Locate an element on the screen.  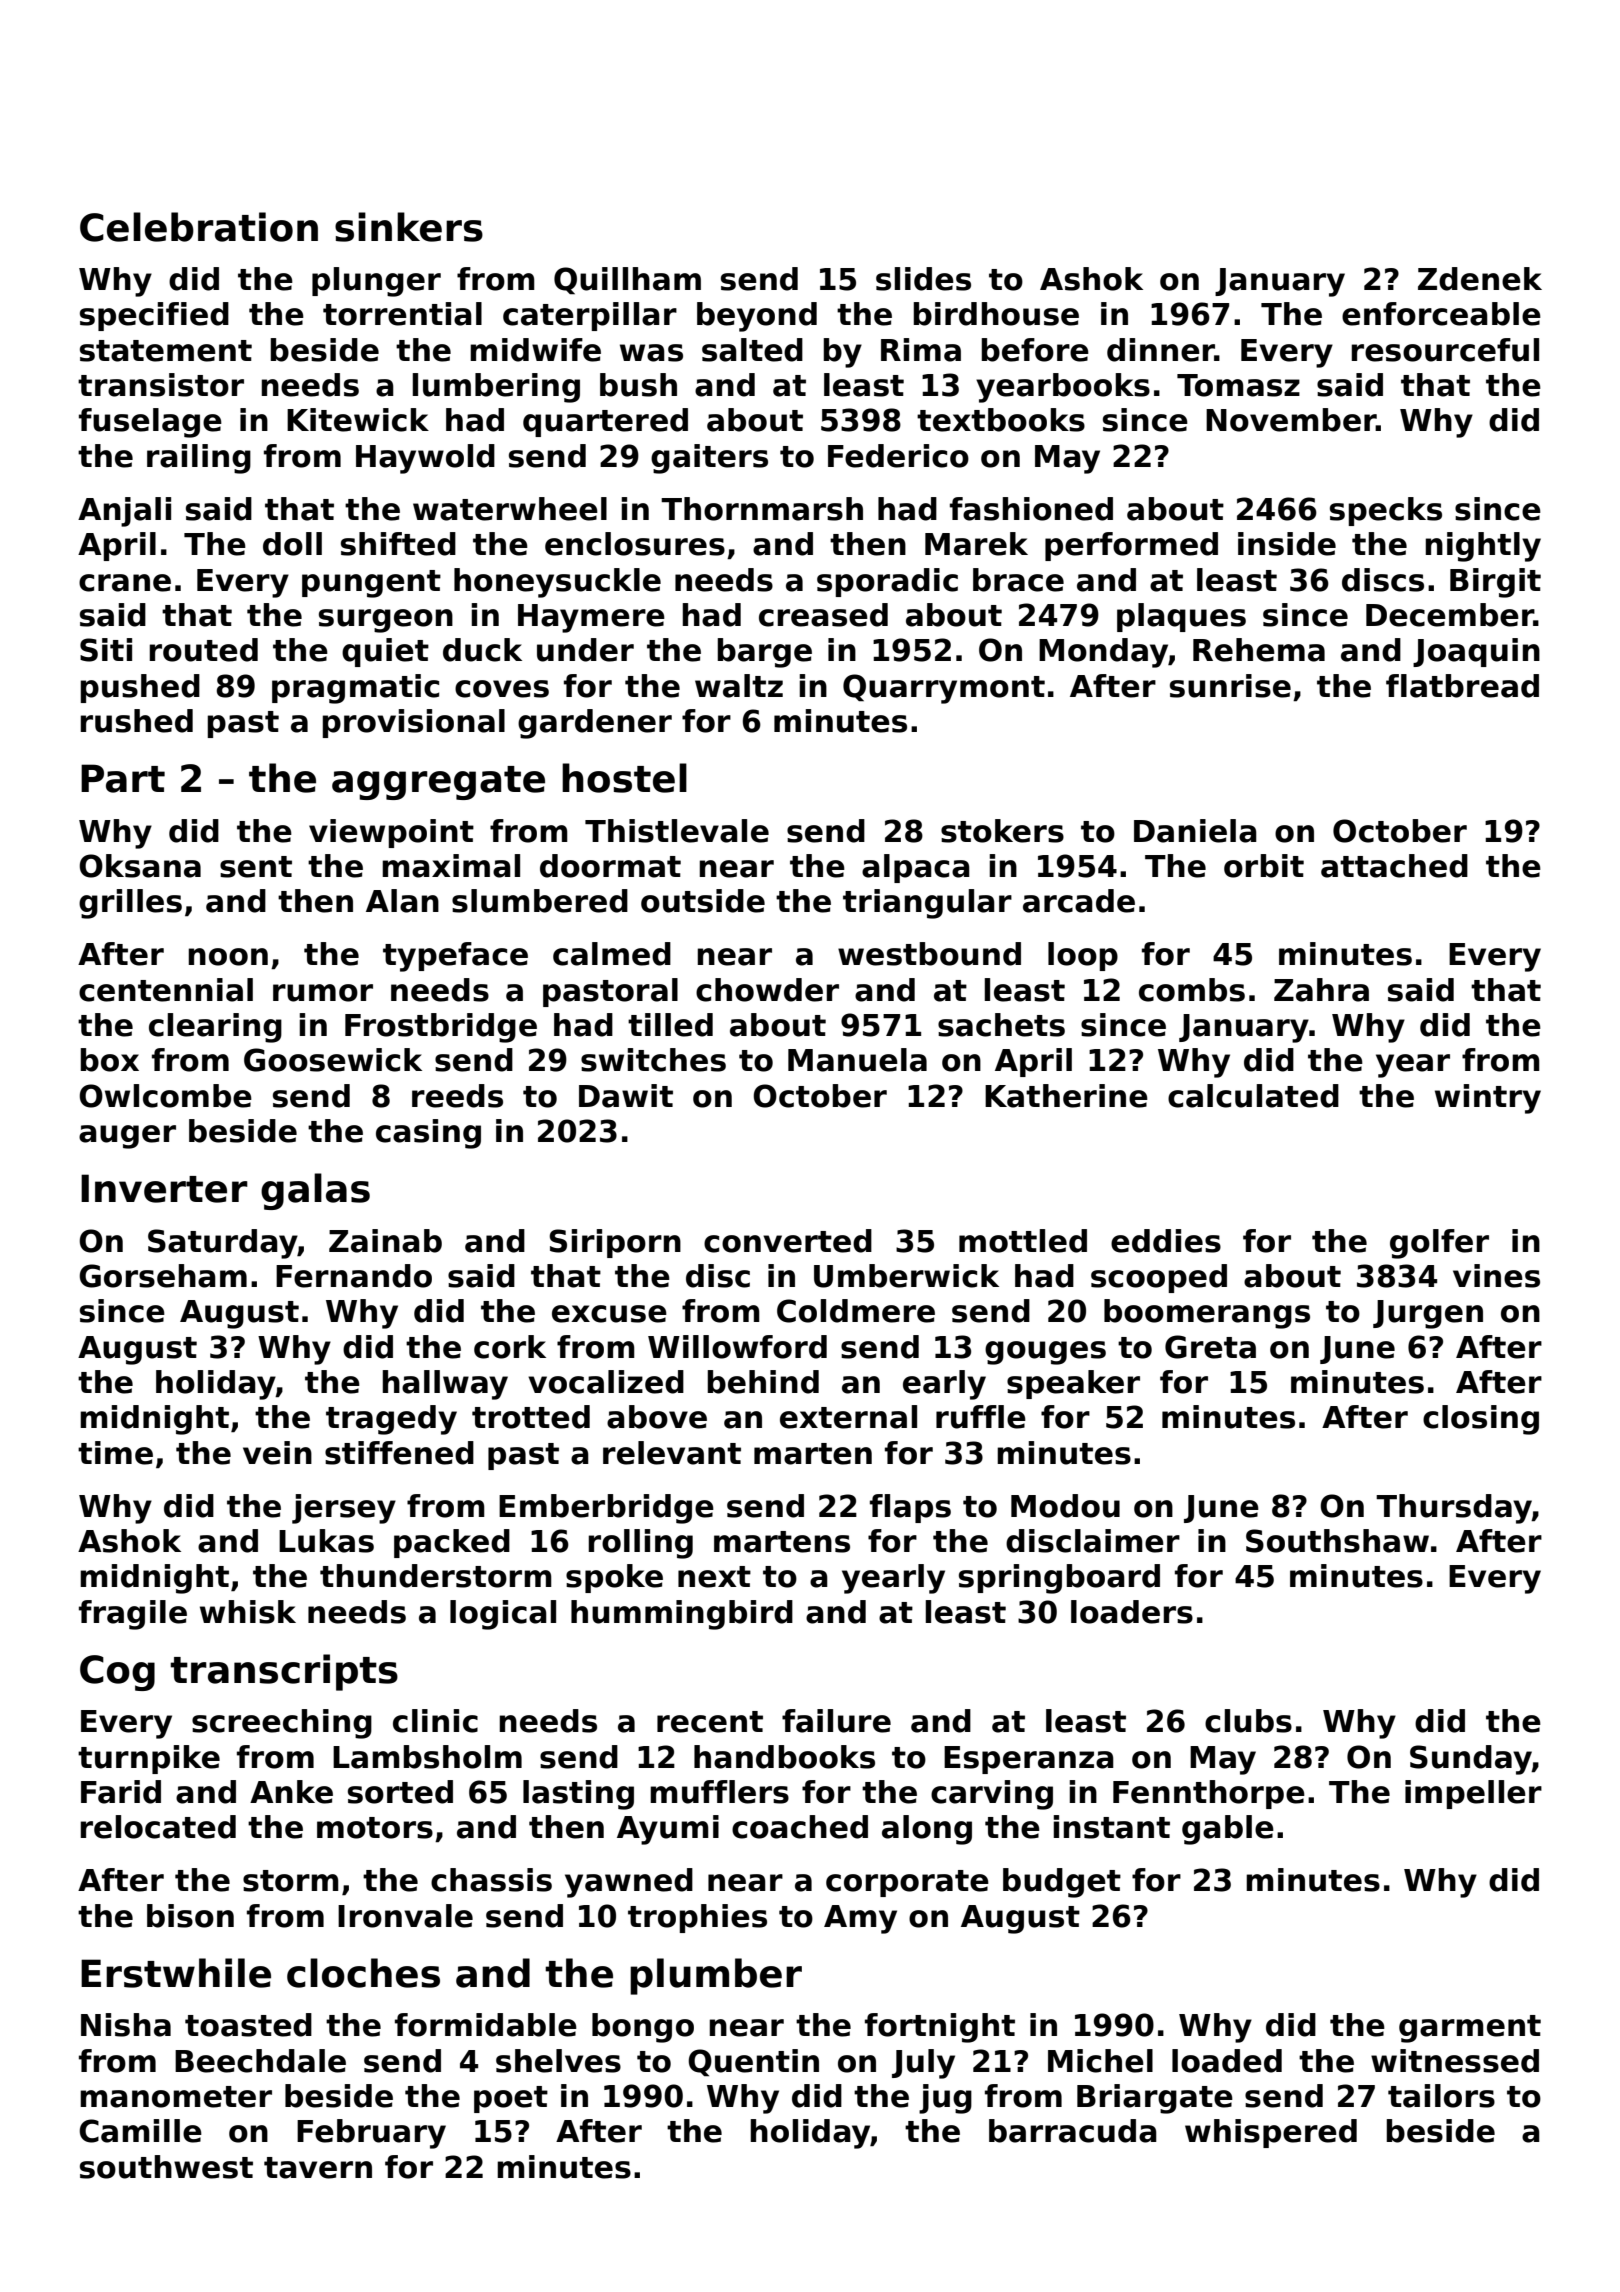
doll is located at coordinates (292, 544).
